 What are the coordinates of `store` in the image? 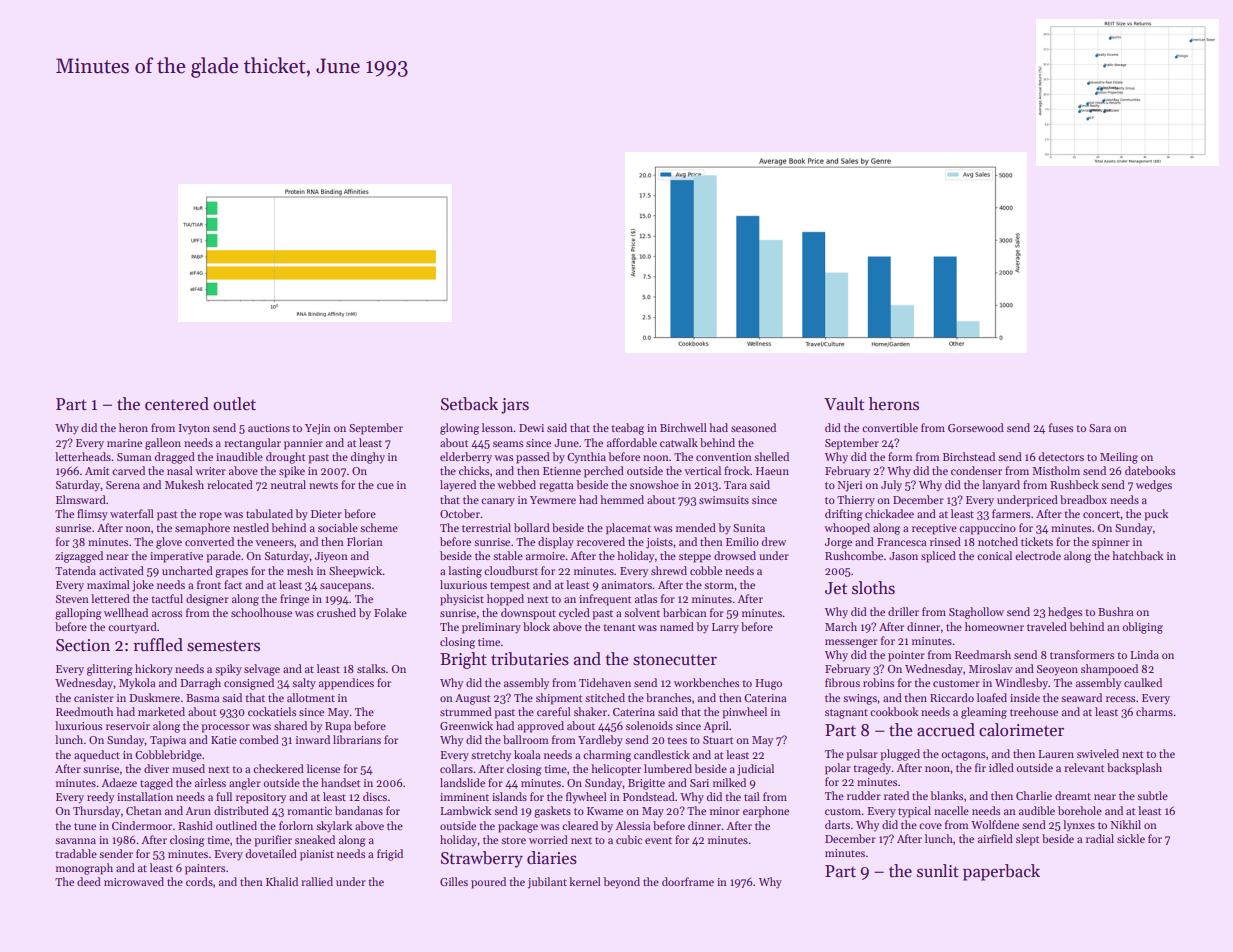 It's located at (513, 840).
